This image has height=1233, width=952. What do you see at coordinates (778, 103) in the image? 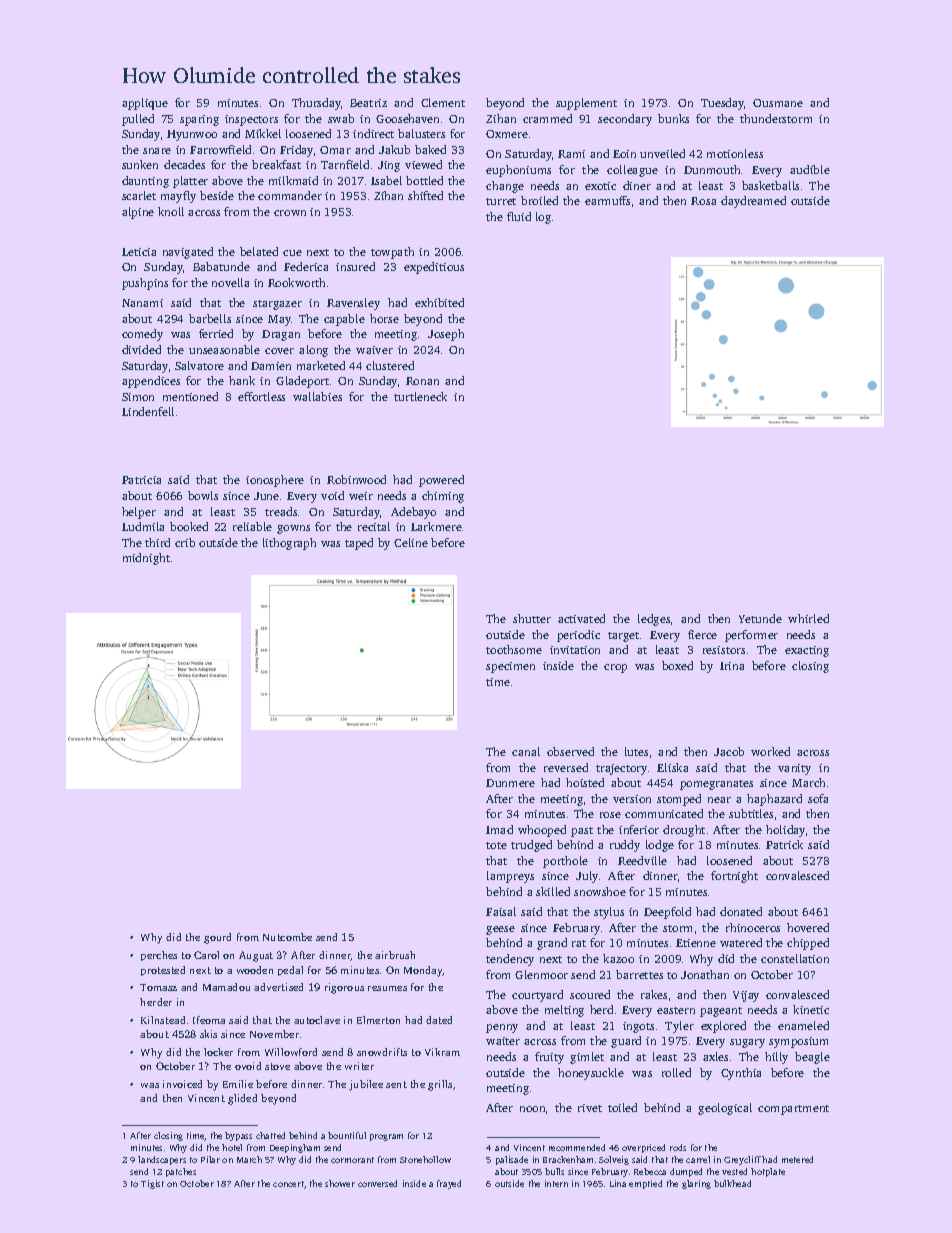
I see `Ousmane` at bounding box center [778, 103].
